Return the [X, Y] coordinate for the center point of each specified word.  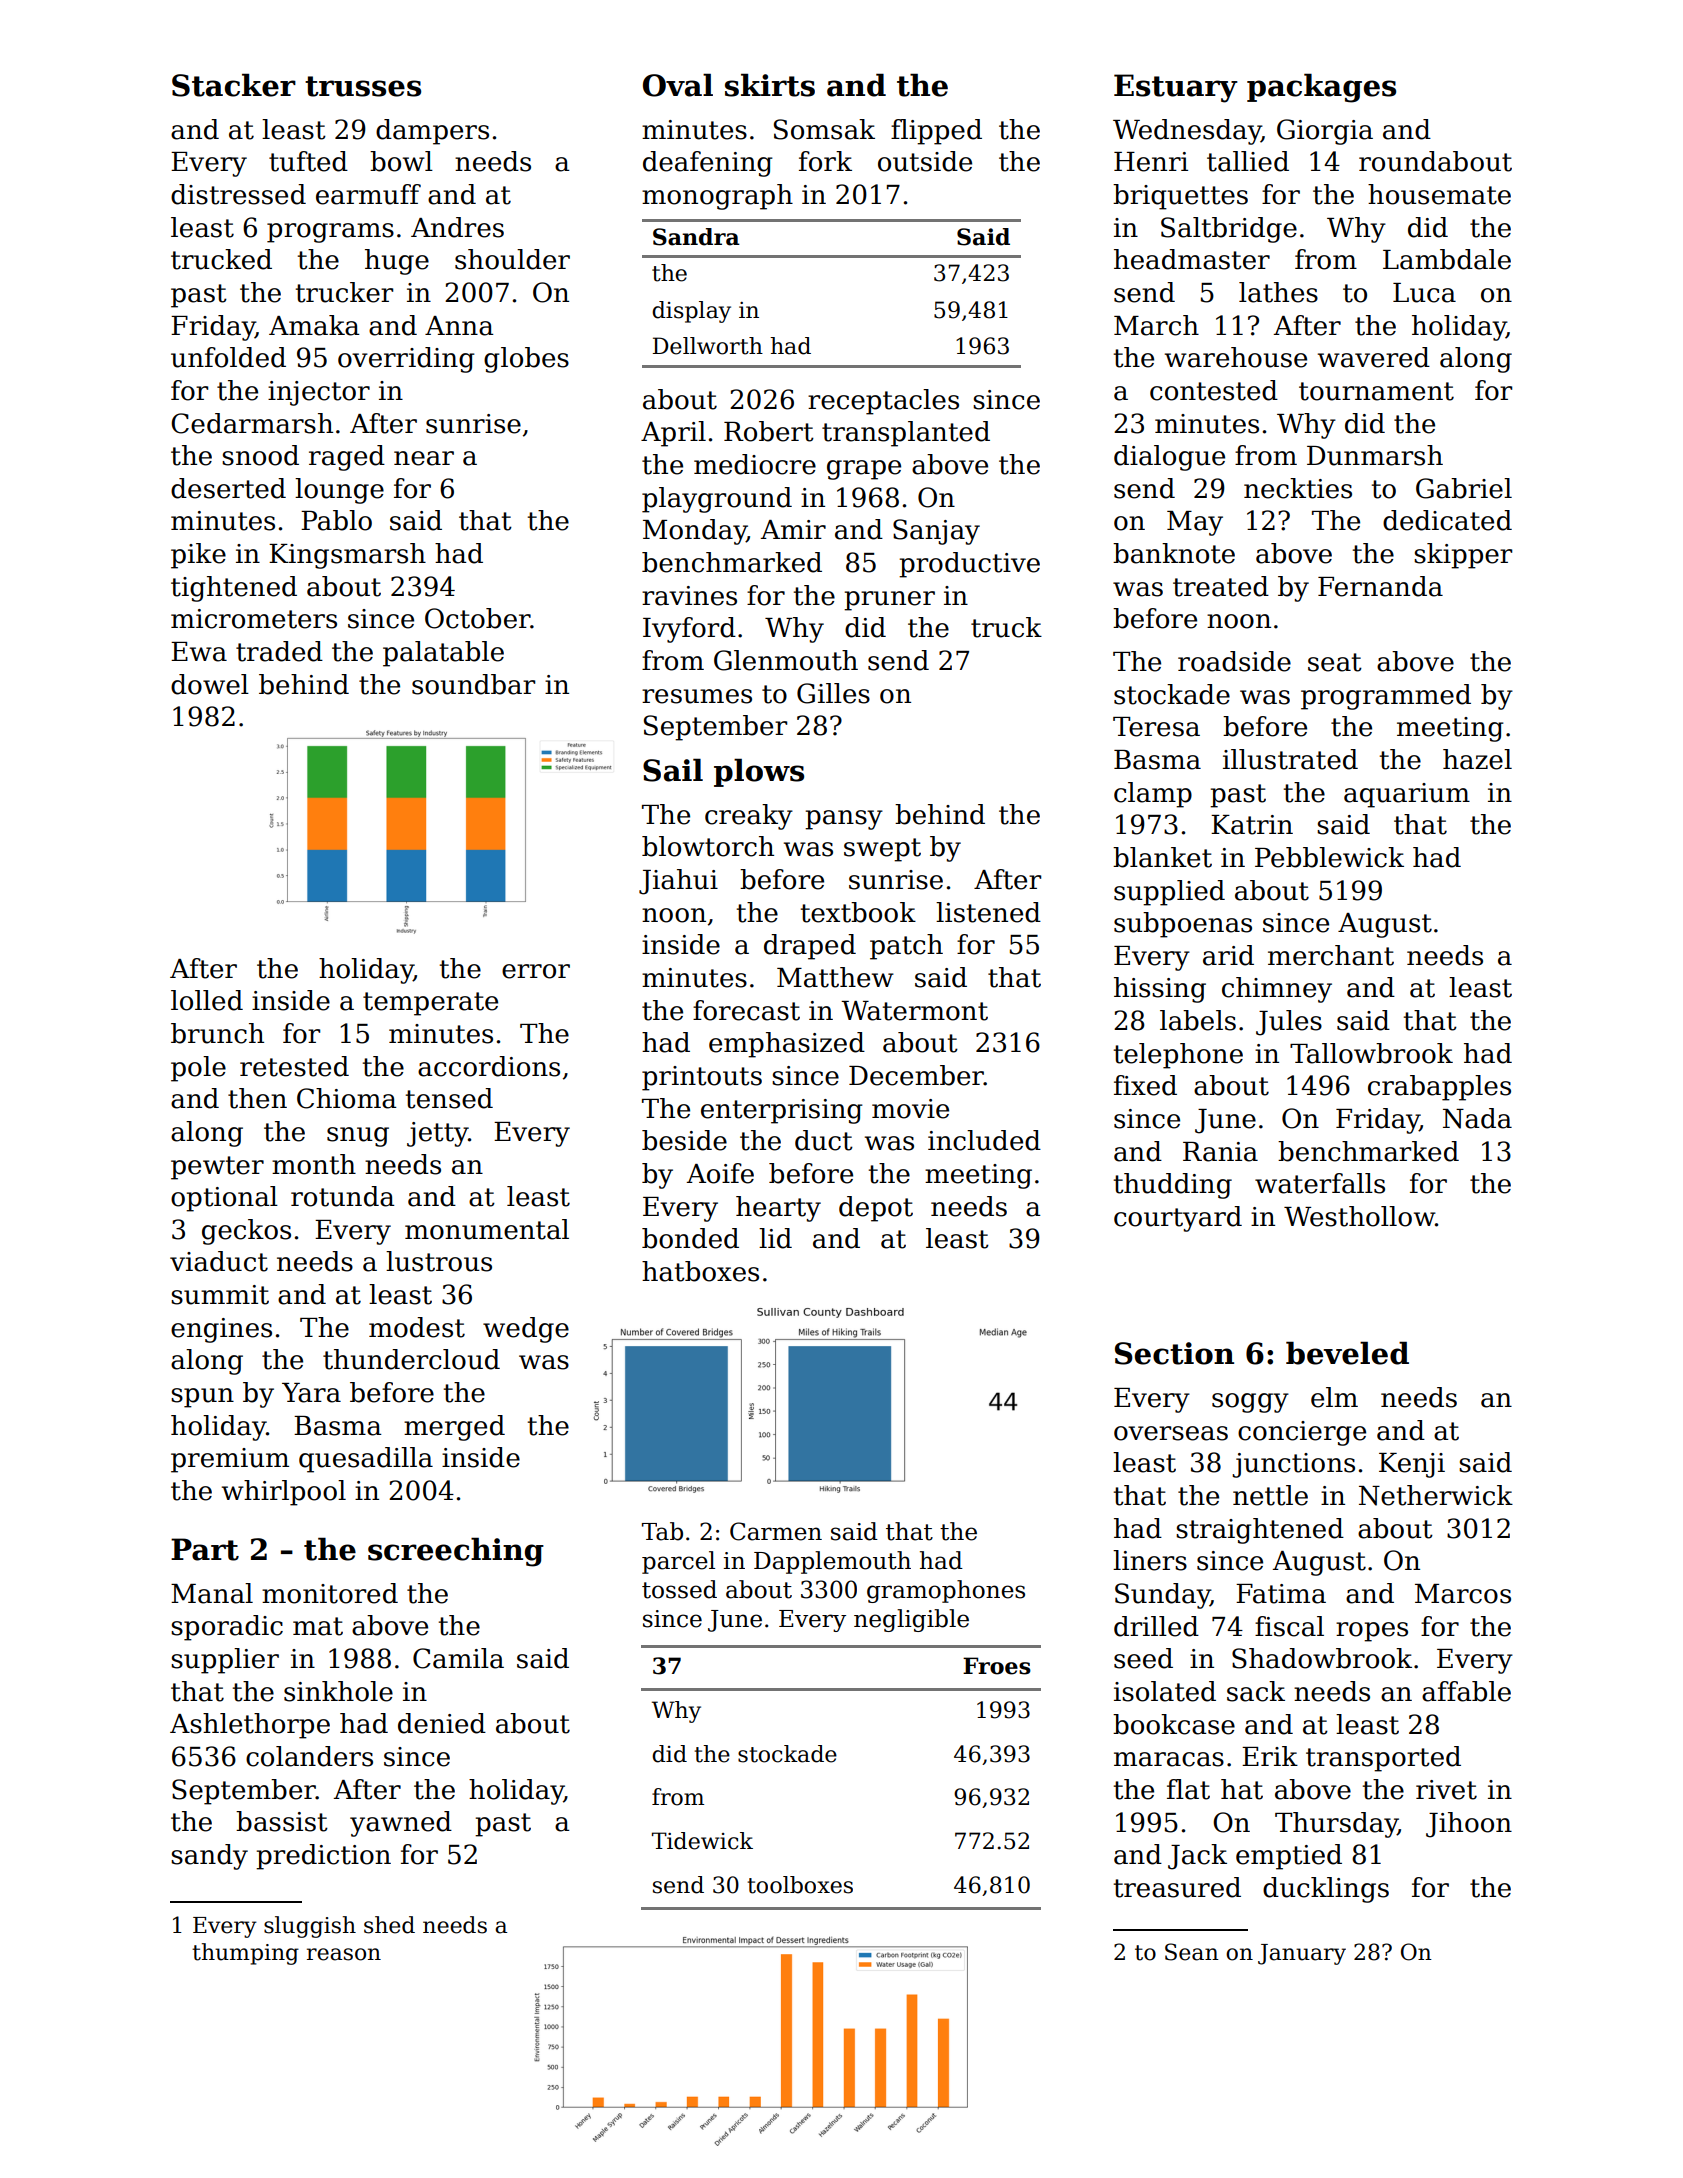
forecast [746, 1010]
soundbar [473, 684]
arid [1228, 955]
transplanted [906, 434]
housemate [1439, 194]
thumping [245, 1954]
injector [319, 393]
